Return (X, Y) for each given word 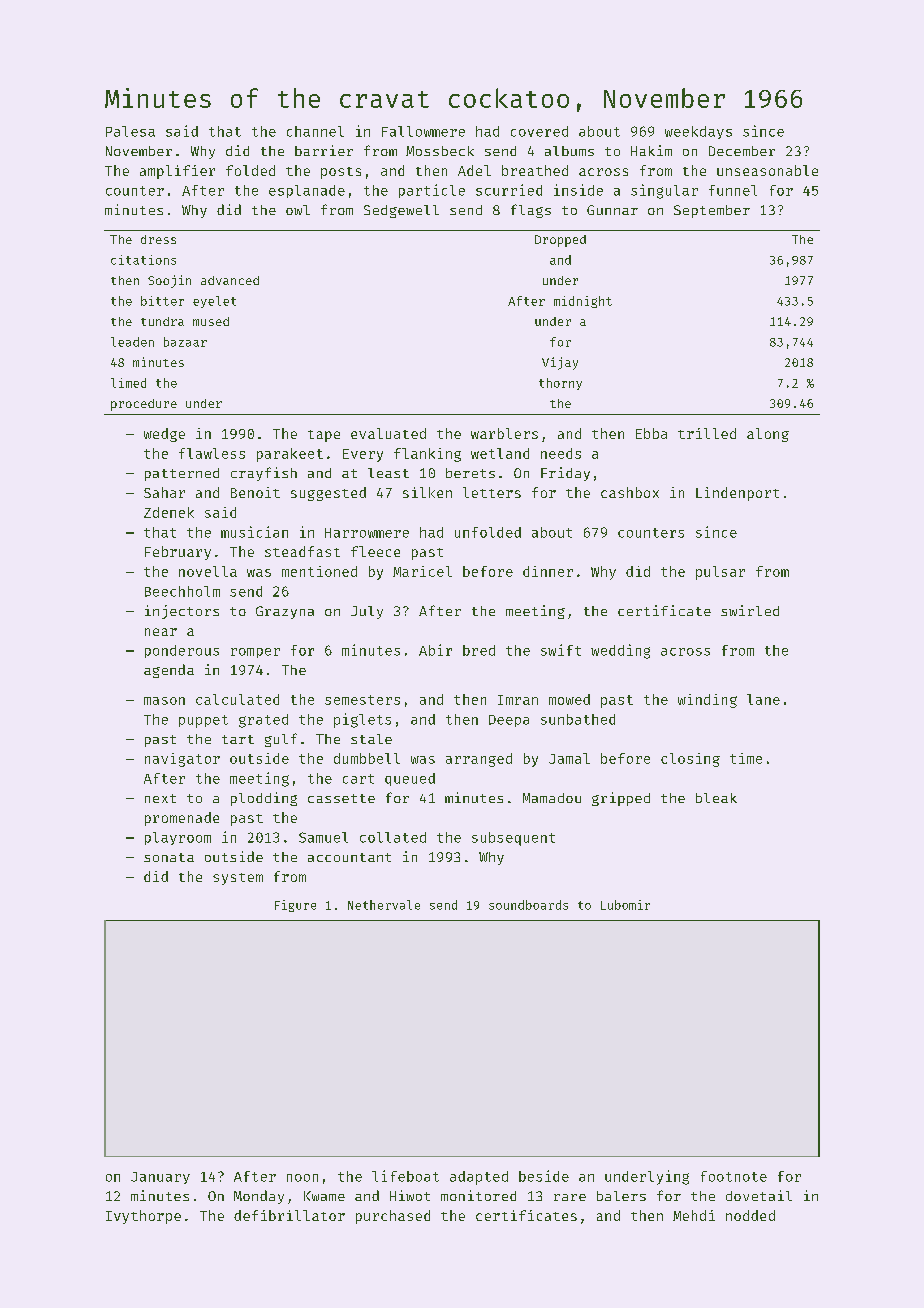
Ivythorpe (143, 1217)
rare (570, 1197)
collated (393, 837)
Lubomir (625, 905)
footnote (734, 1176)
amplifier (177, 172)
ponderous (182, 651)
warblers (504, 433)
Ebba (651, 433)
